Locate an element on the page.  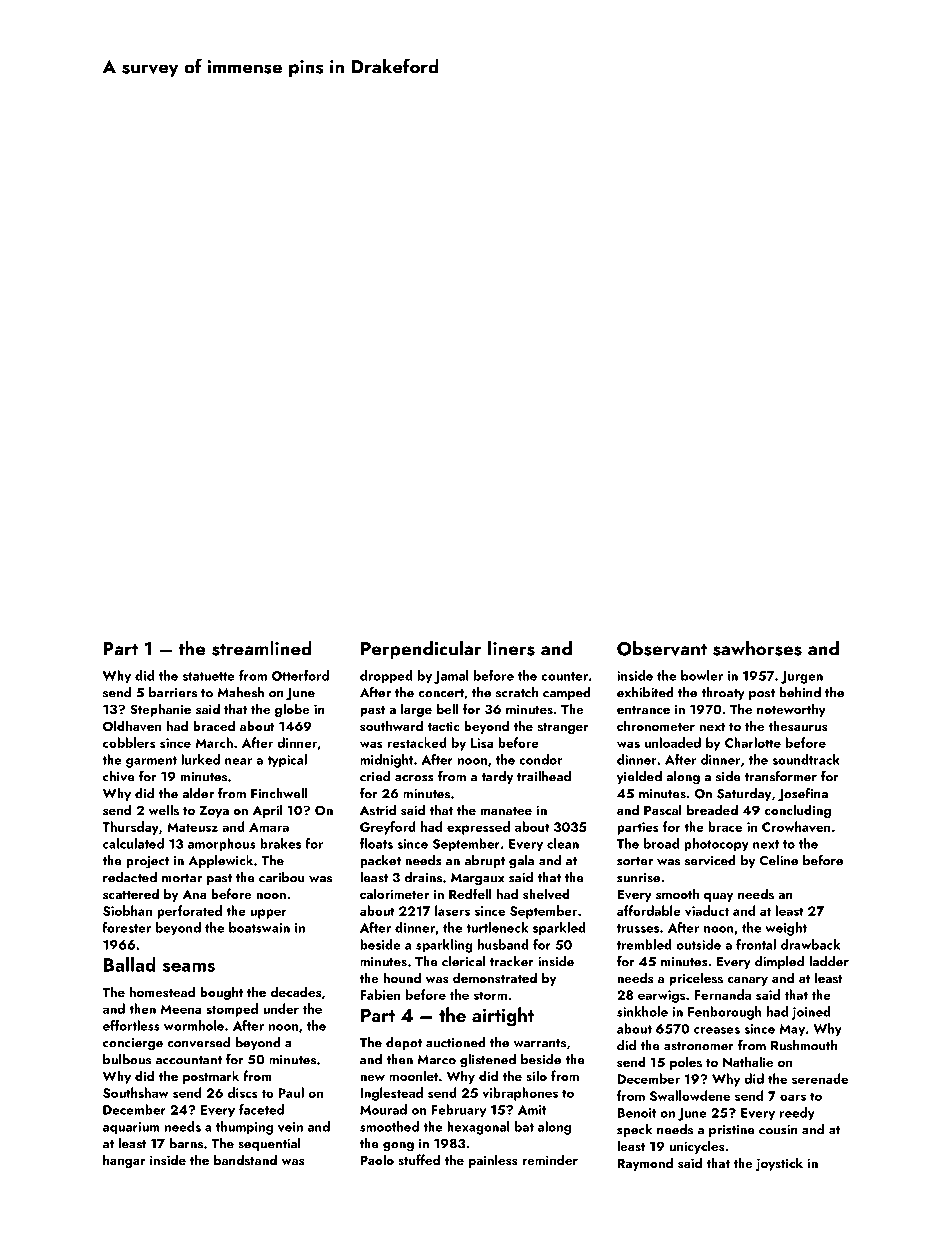
pristine is located at coordinates (732, 1131).
